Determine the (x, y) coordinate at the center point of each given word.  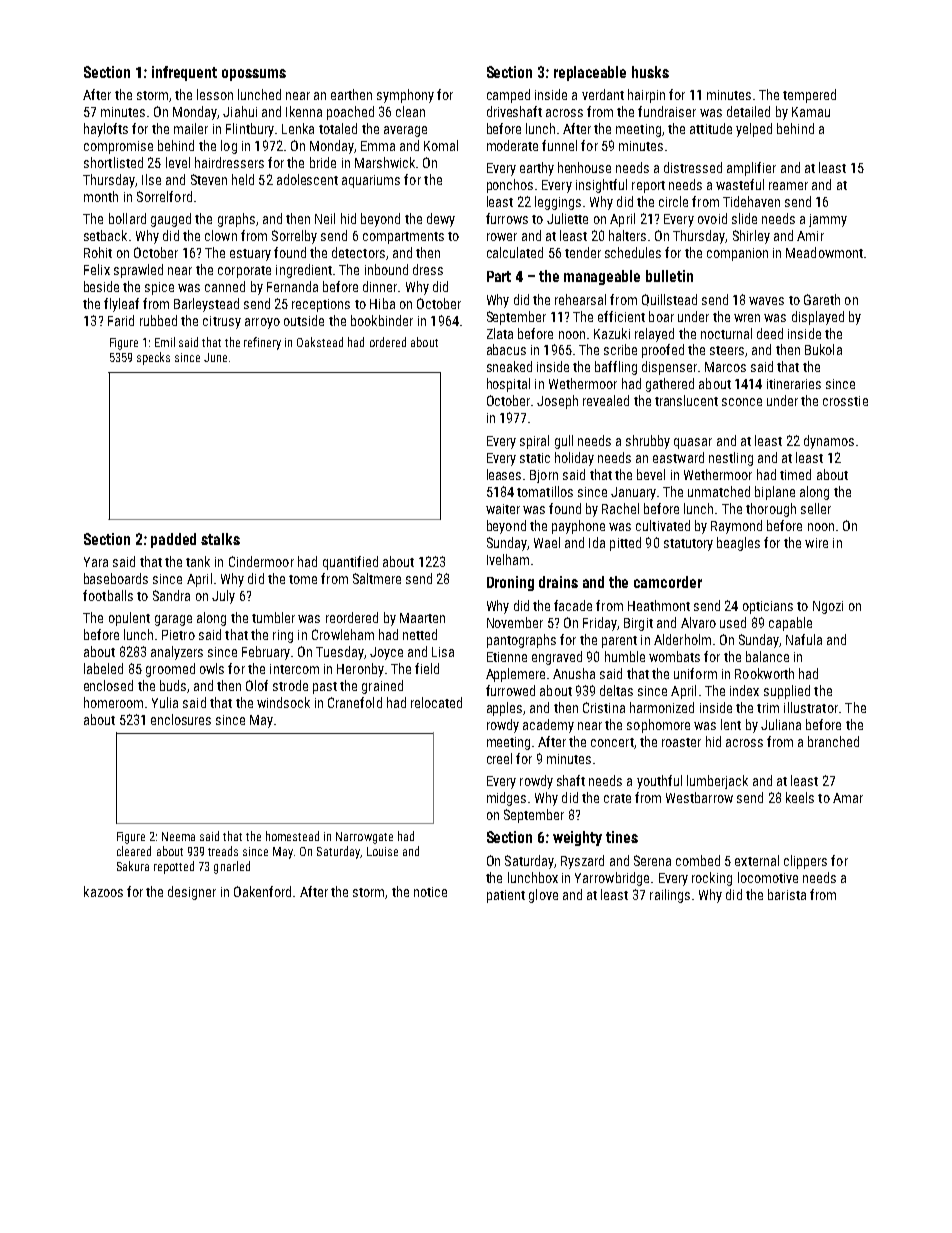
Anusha (574, 673)
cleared (134, 851)
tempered (809, 96)
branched (833, 741)
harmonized (662, 707)
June (215, 357)
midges (506, 799)
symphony (405, 96)
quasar (693, 443)
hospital (508, 385)
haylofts (106, 130)
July (223, 597)
